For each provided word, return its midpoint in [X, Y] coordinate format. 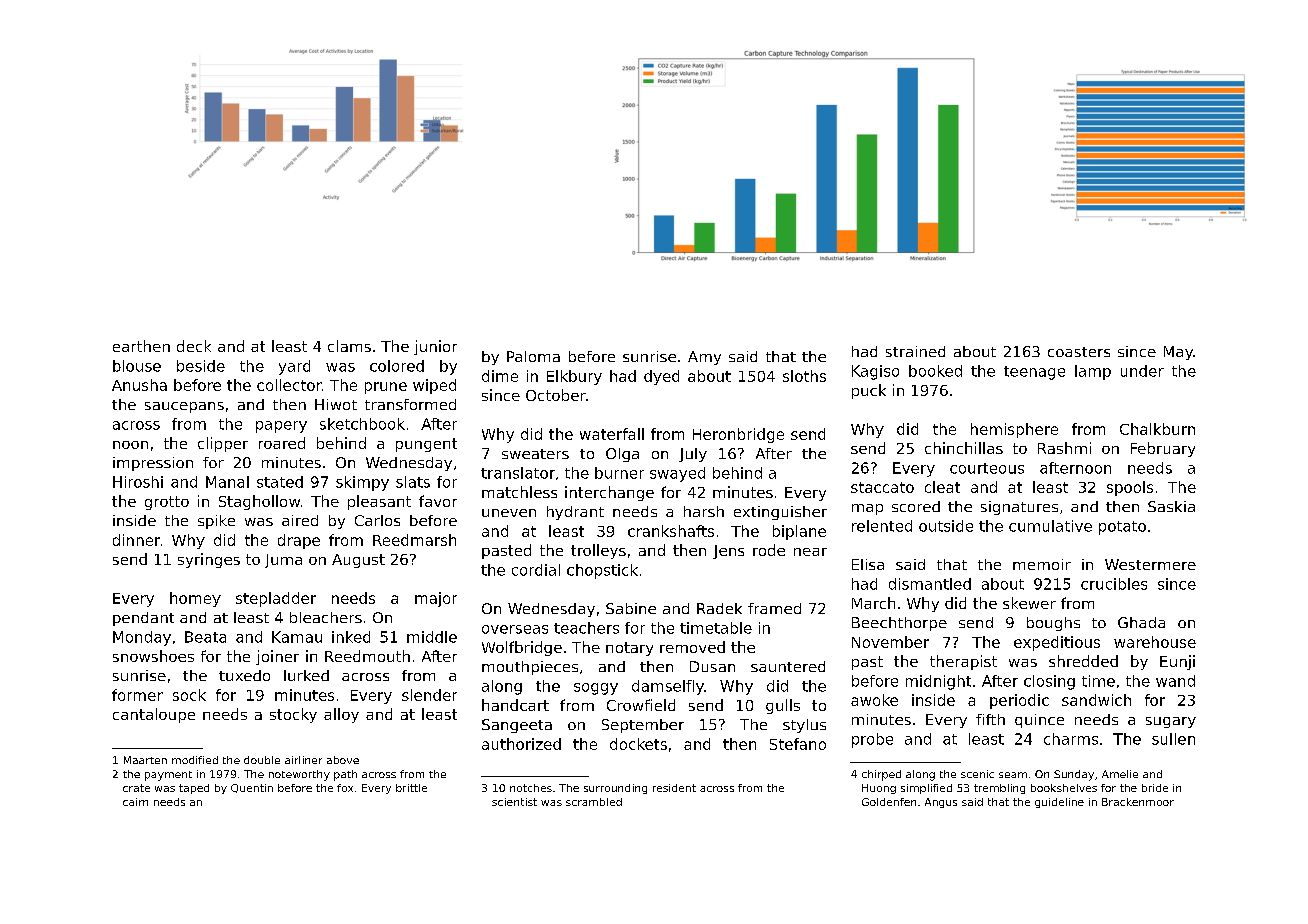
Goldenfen [889, 802]
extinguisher [780, 513]
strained [915, 351]
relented [882, 526]
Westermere [1150, 564]
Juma [283, 561]
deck [194, 346]
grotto [167, 503]
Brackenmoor [1138, 802]
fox [345, 788]
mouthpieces [530, 668]
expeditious [1057, 643]
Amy [704, 358]
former [137, 695]
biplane [799, 532]
